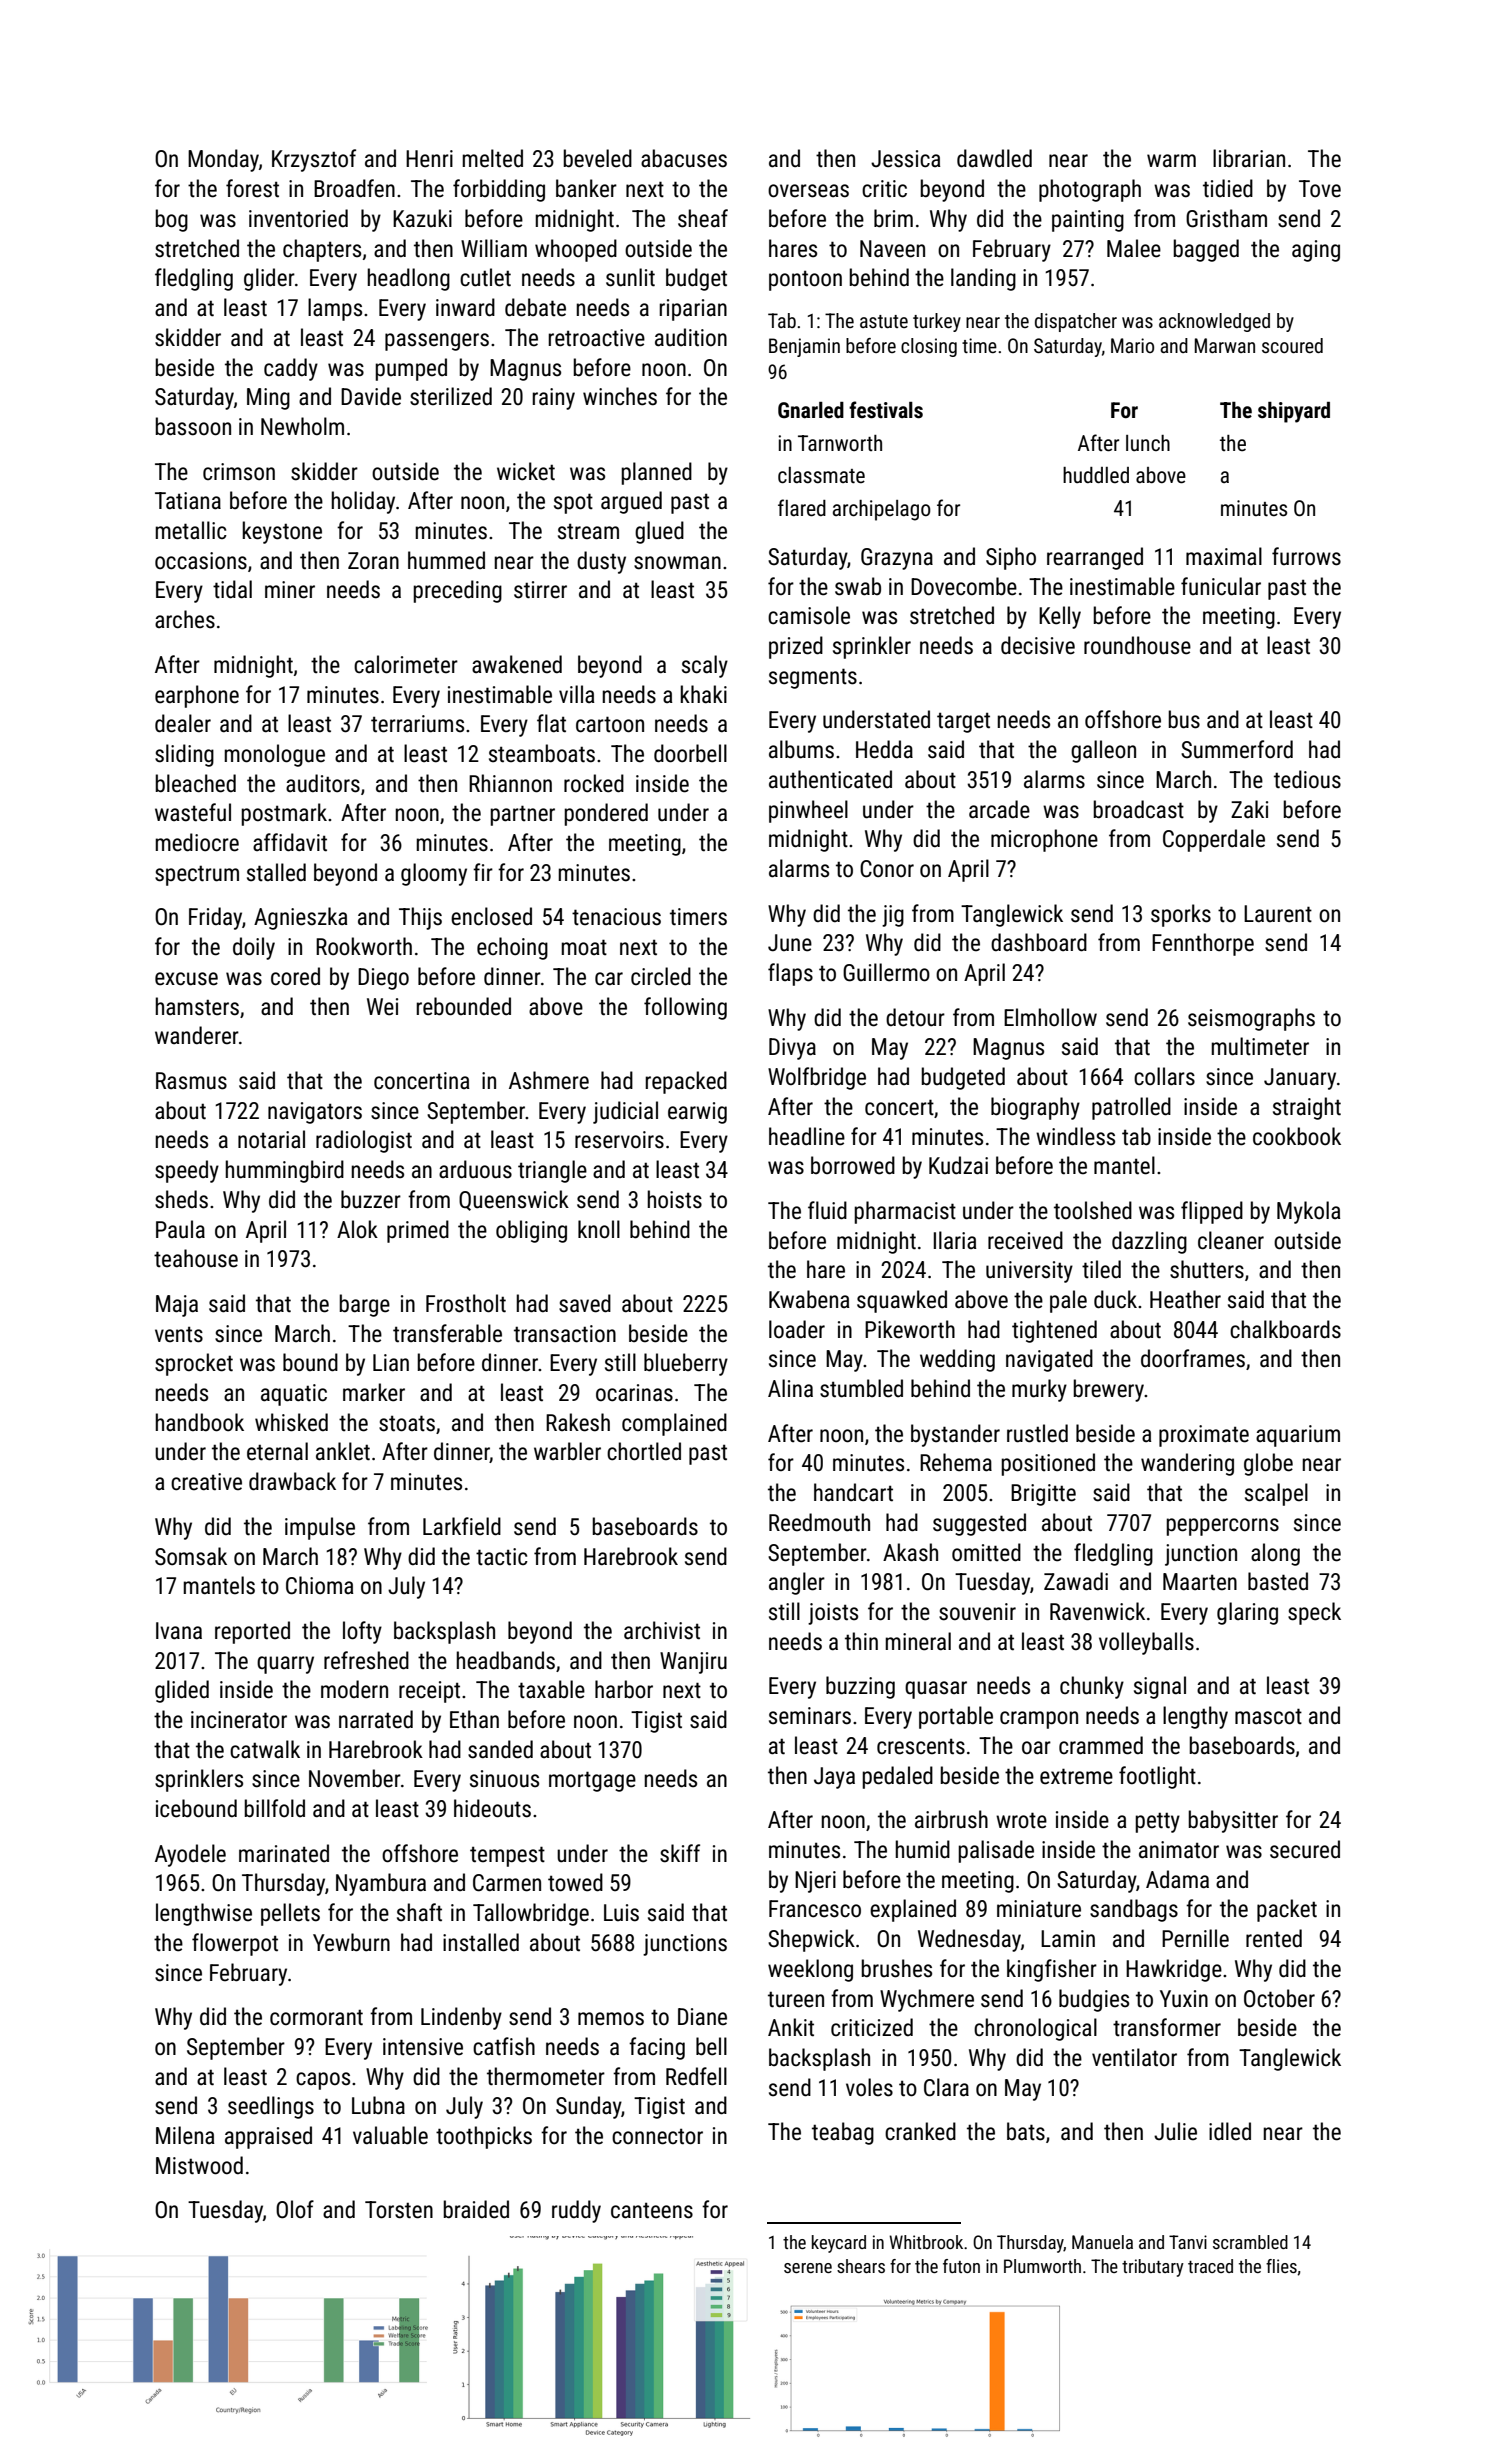 The width and height of the page is (1496, 2464). What do you see at coordinates (504, 1779) in the page?
I see `sinuous` at bounding box center [504, 1779].
